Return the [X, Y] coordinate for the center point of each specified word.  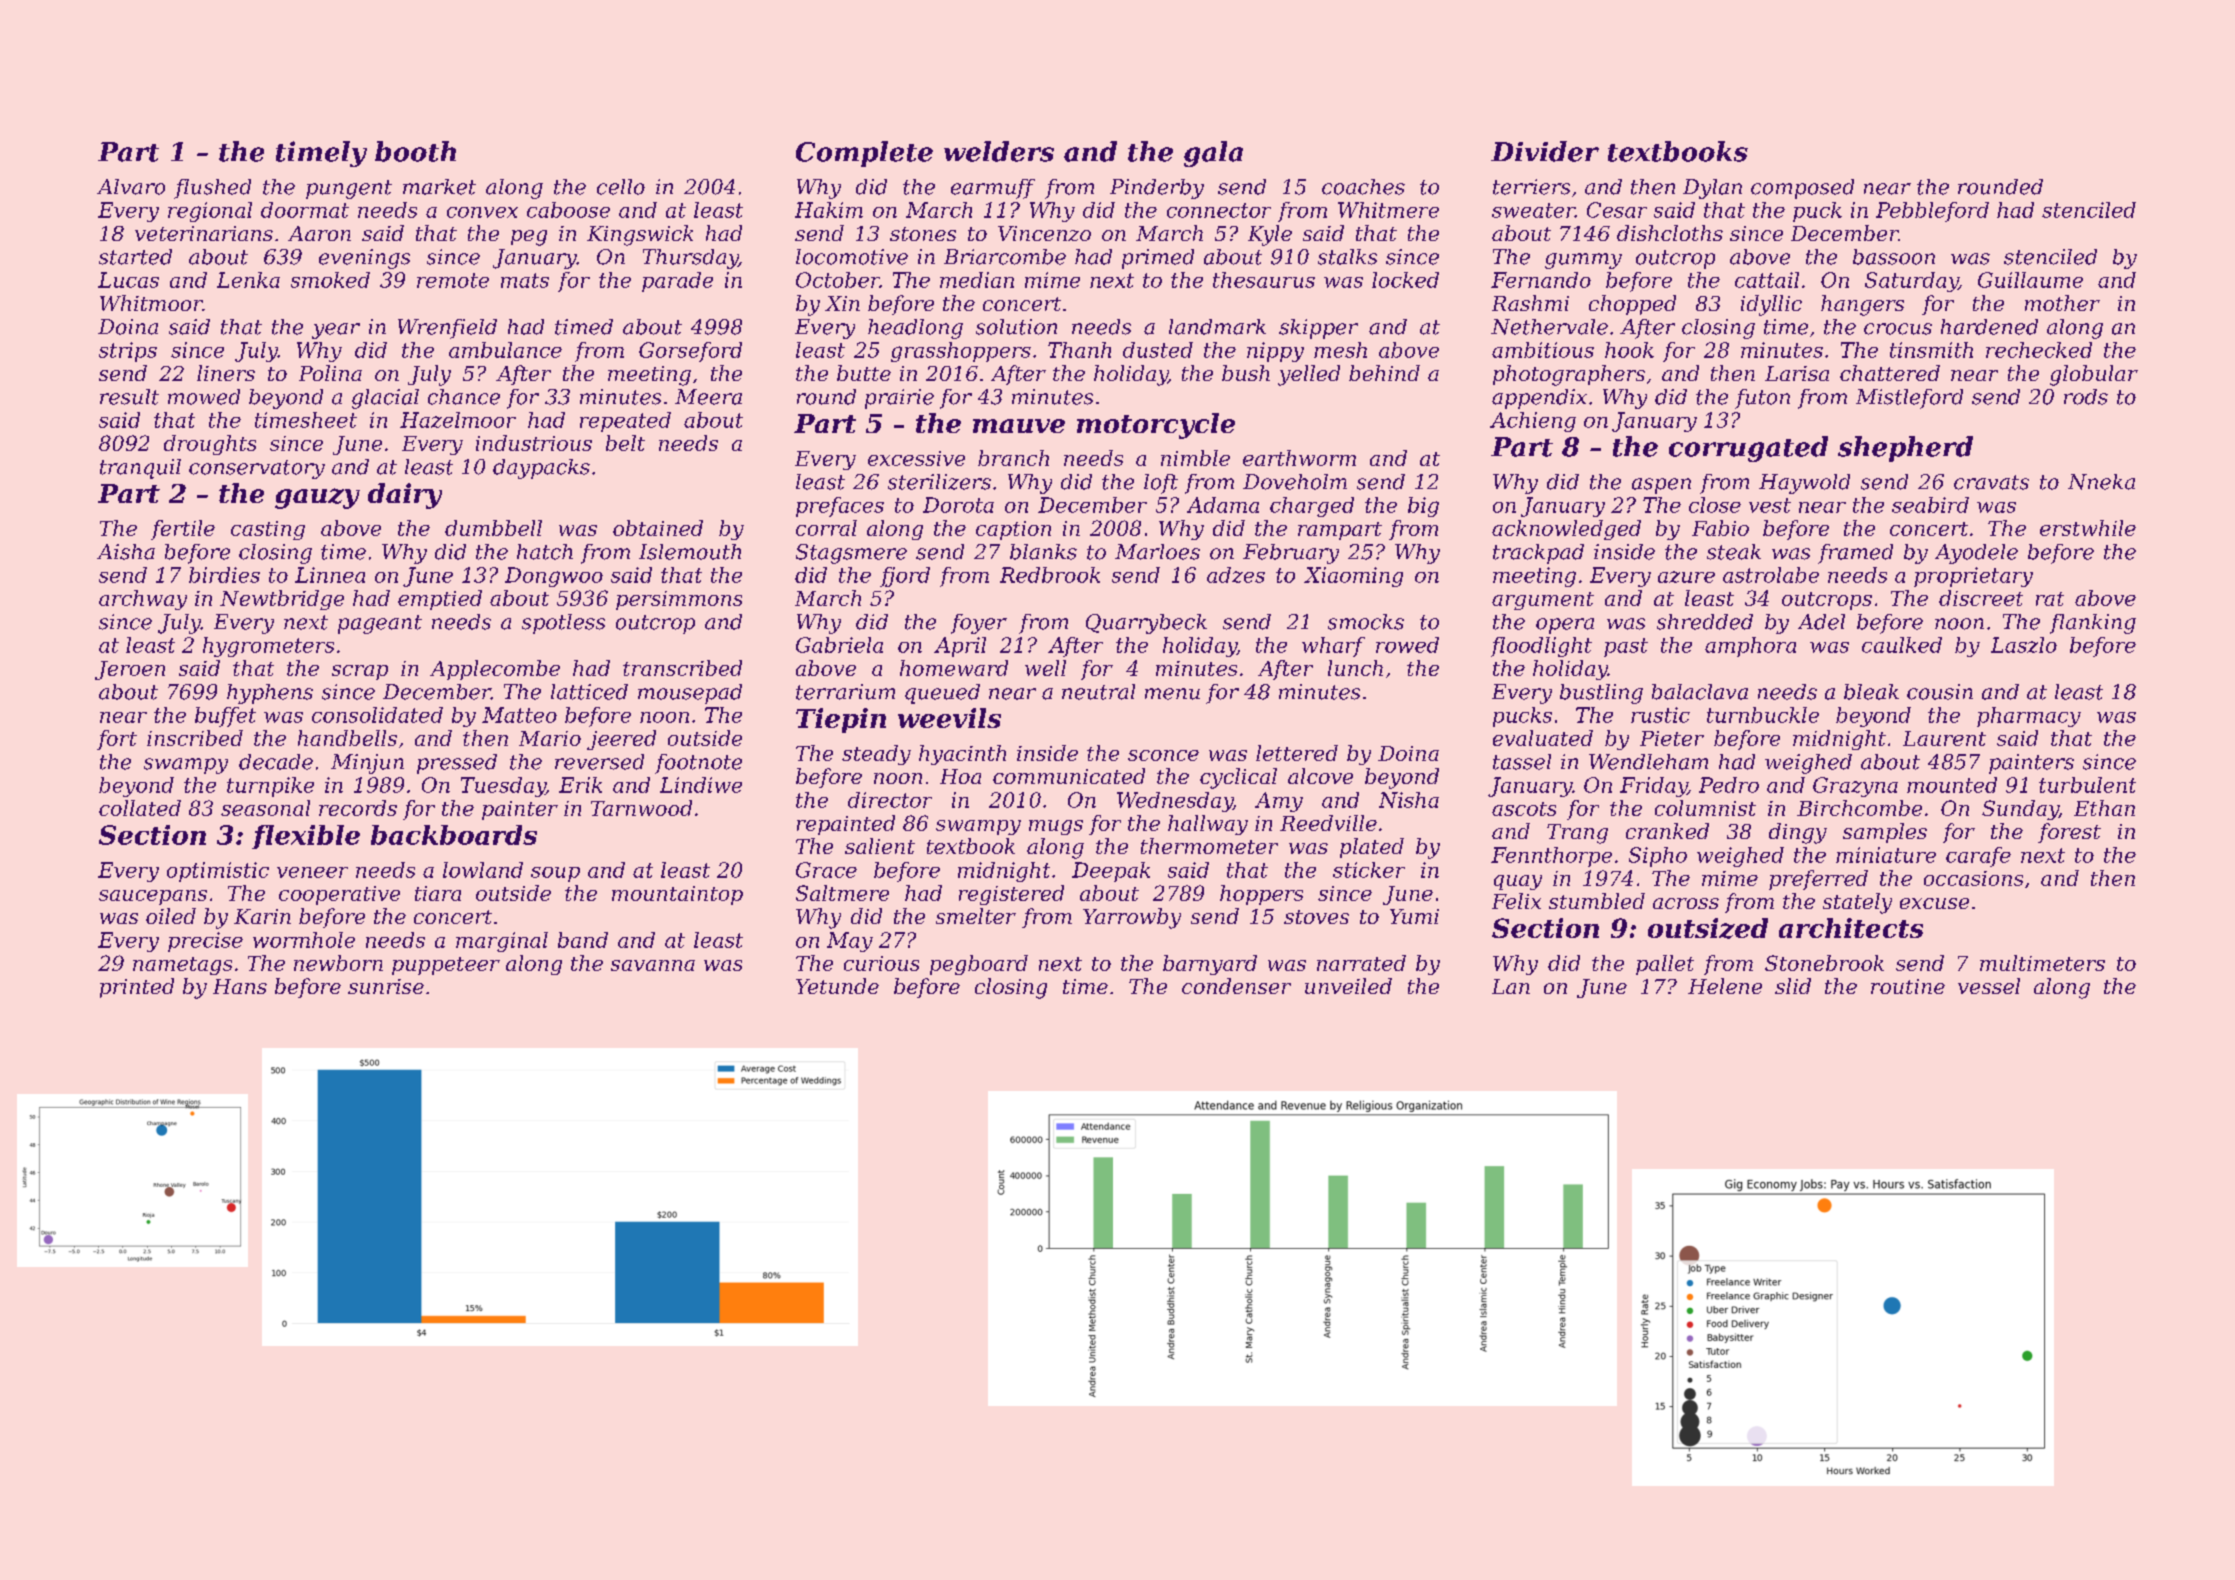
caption [1013, 530]
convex [482, 212]
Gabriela [839, 645]
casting [268, 530]
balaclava [1700, 692]
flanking [2093, 624]
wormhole [304, 940]
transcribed [682, 668]
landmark [1217, 327]
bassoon [1894, 257]
